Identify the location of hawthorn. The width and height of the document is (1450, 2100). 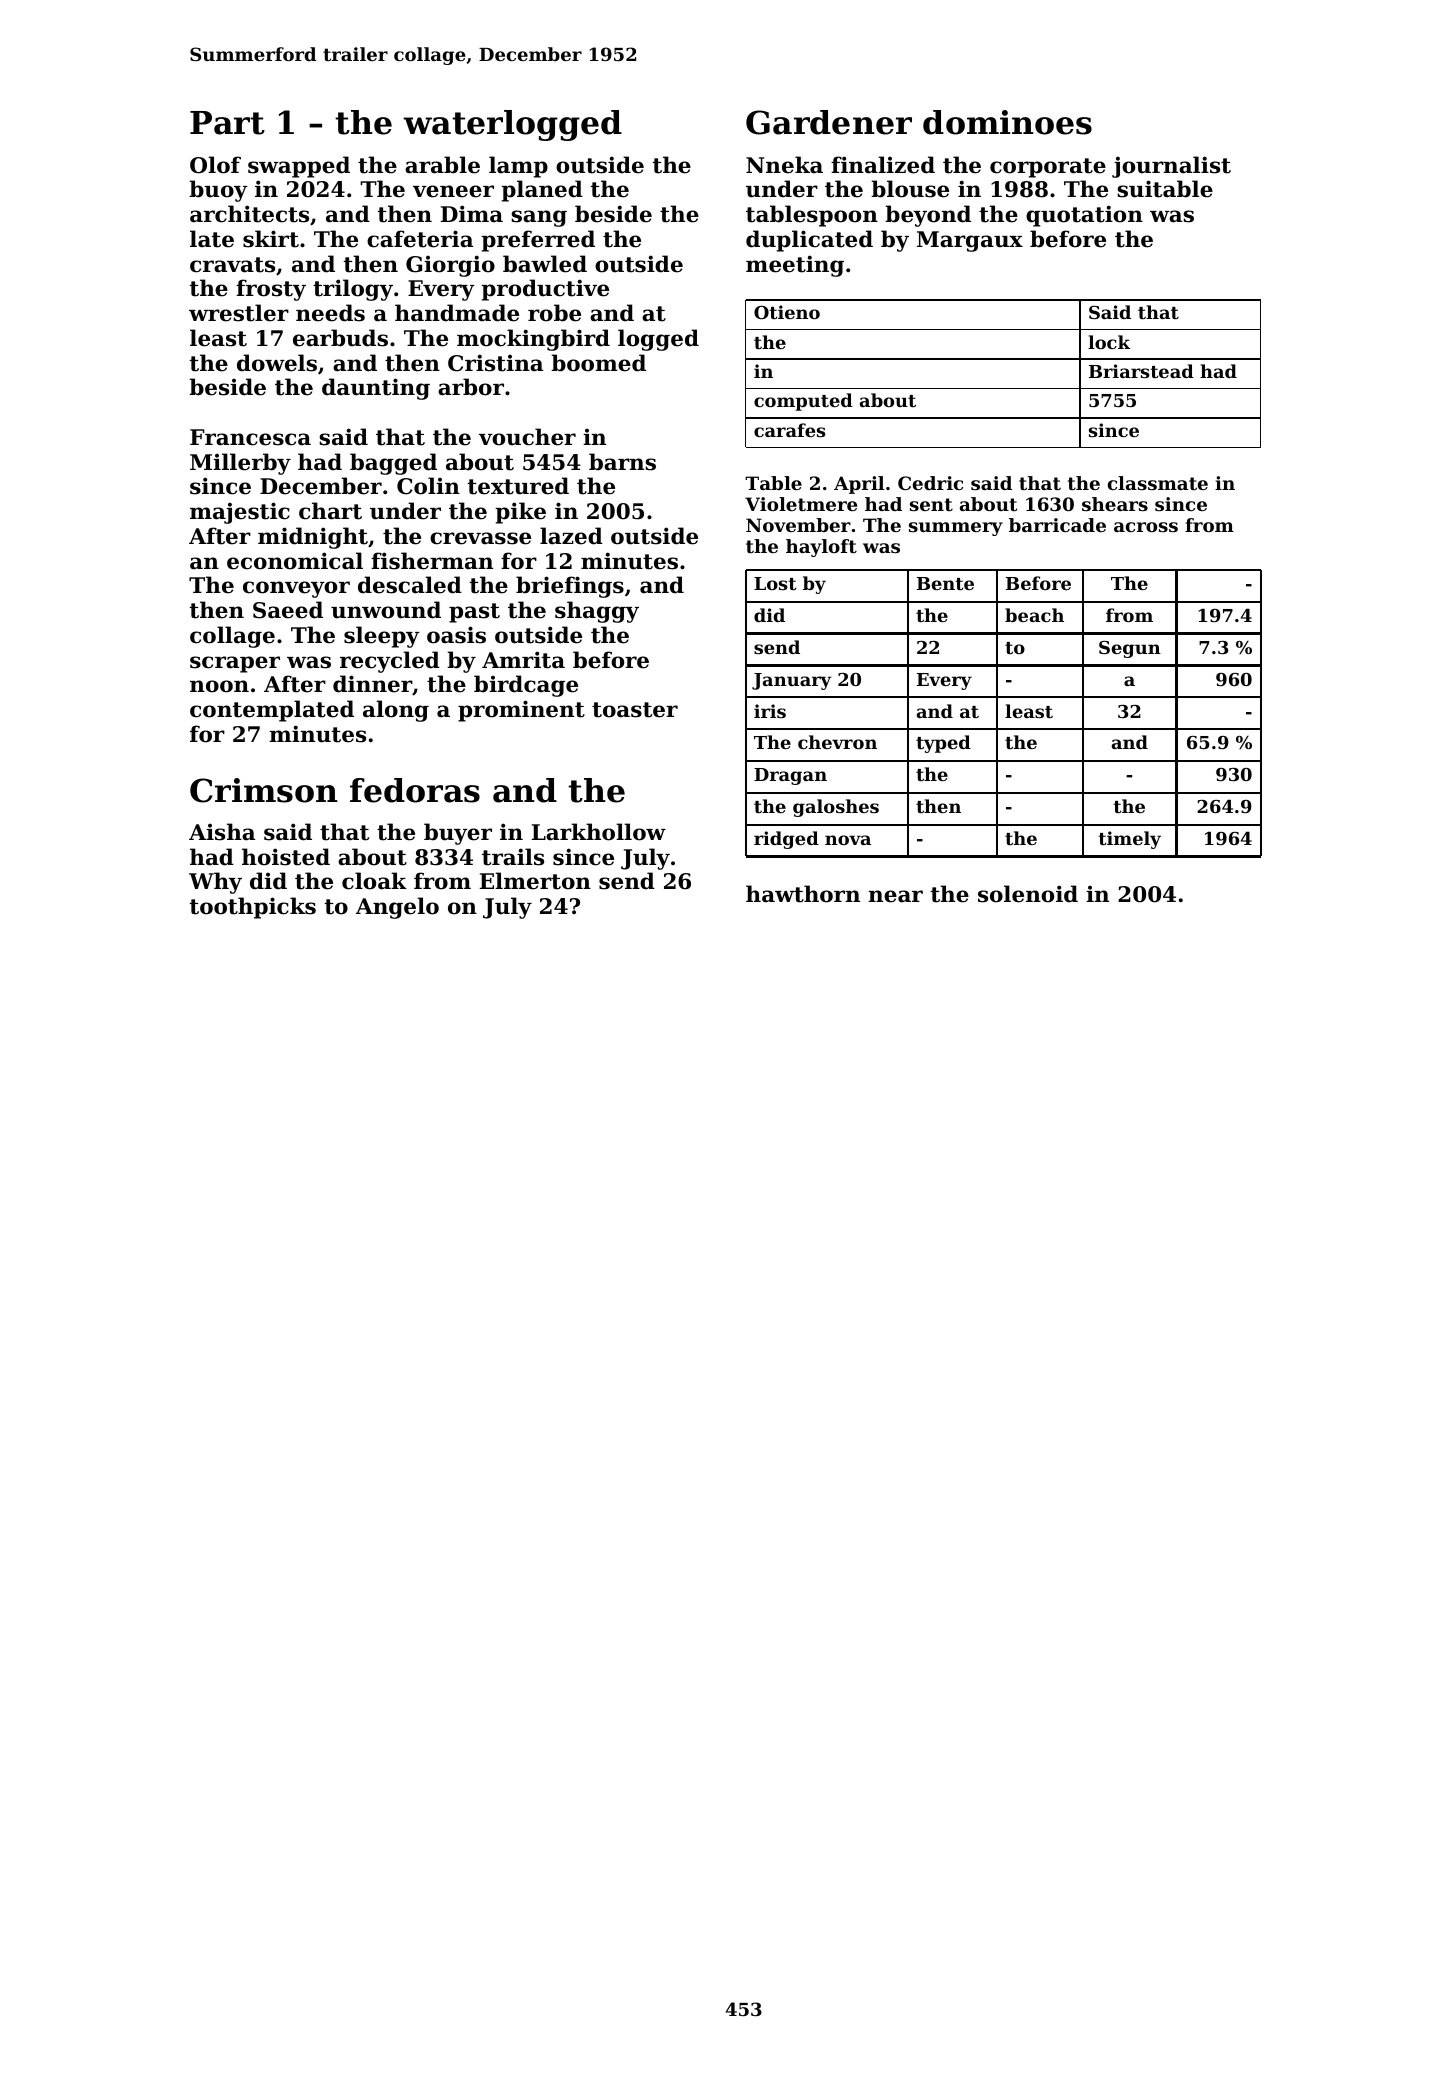
(803, 894).
